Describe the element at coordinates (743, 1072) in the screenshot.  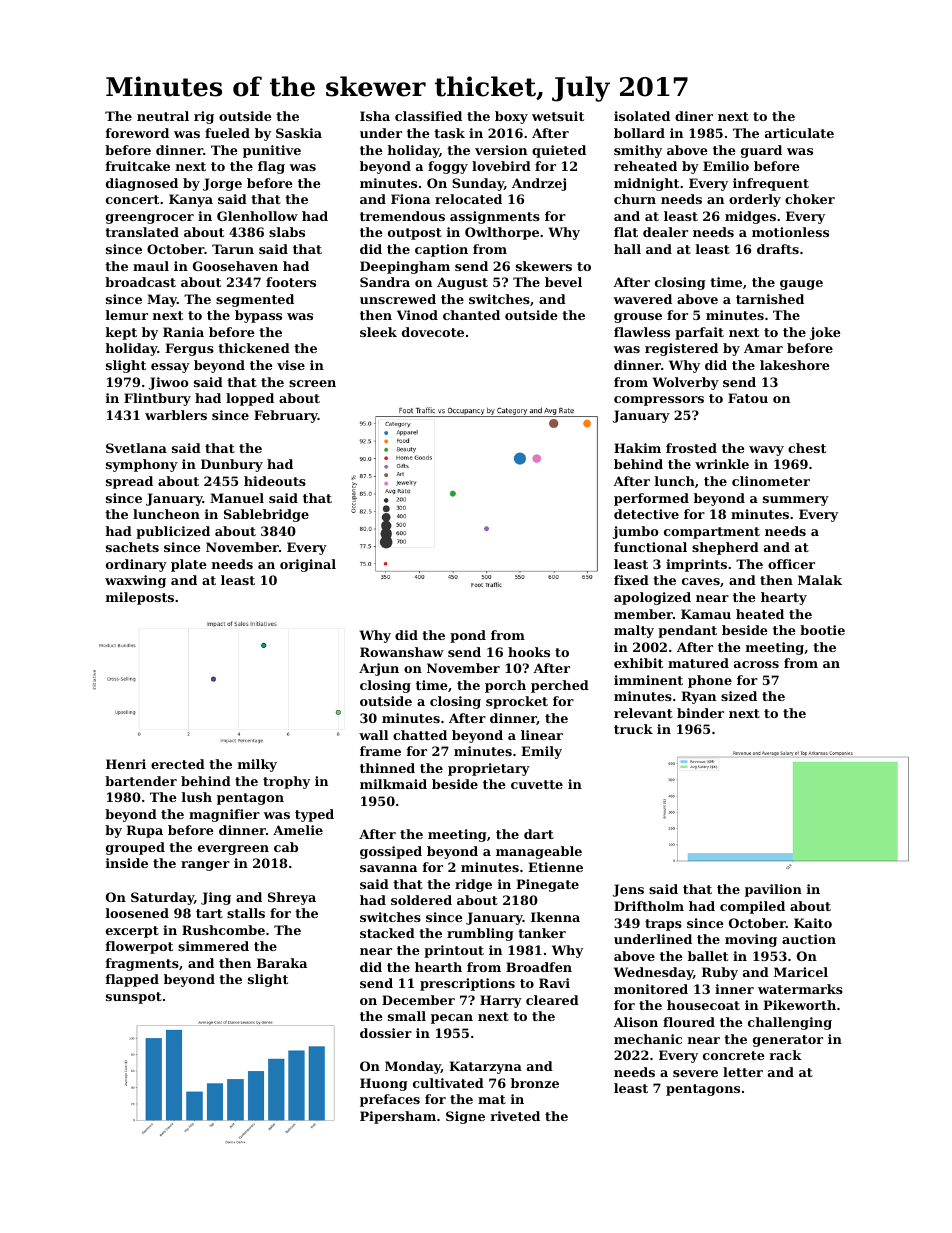
I see `letter` at that location.
